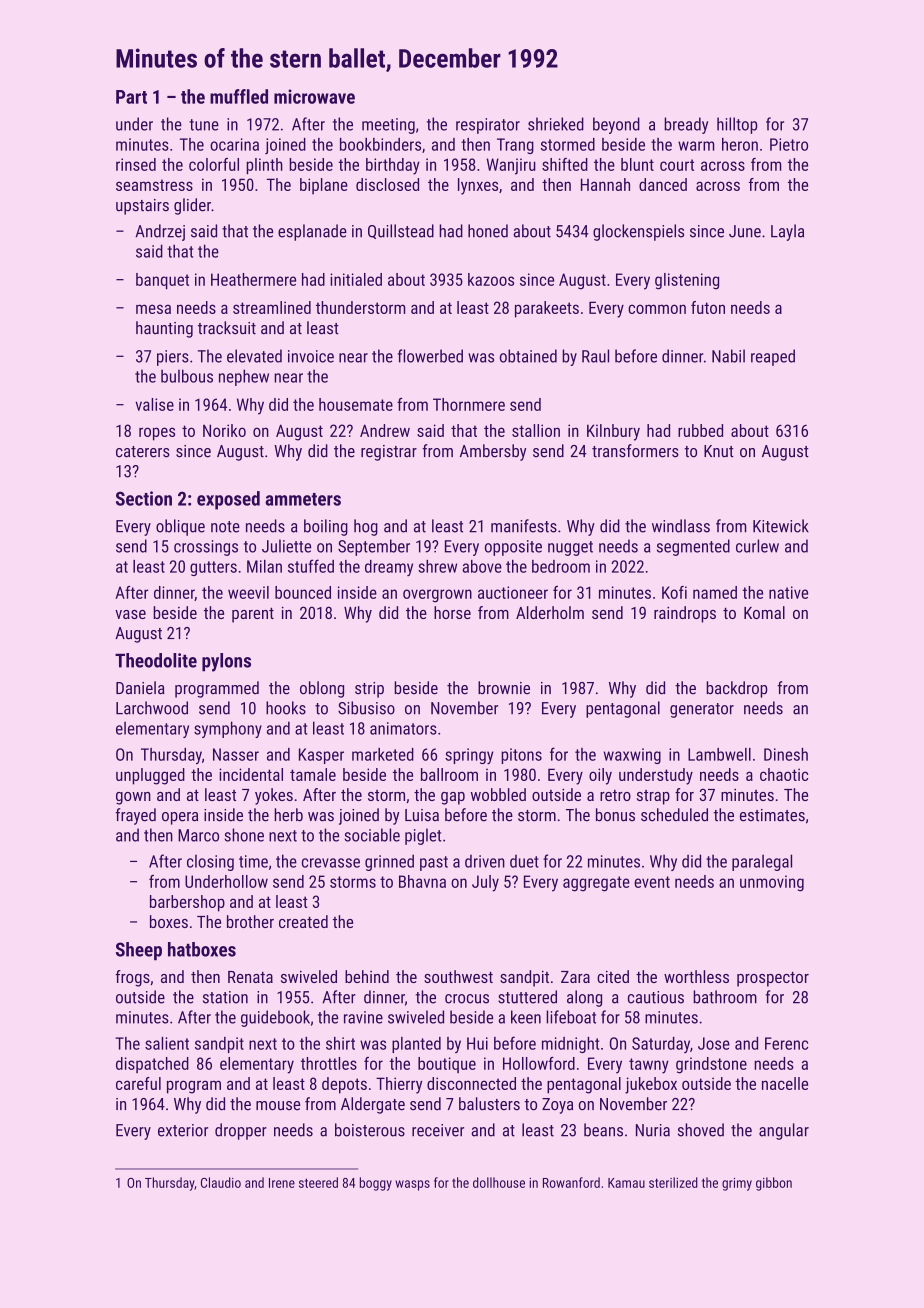 Image resolution: width=924 pixels, height=1308 pixels. Describe the element at coordinates (485, 883) in the screenshot. I see `July` at that location.
